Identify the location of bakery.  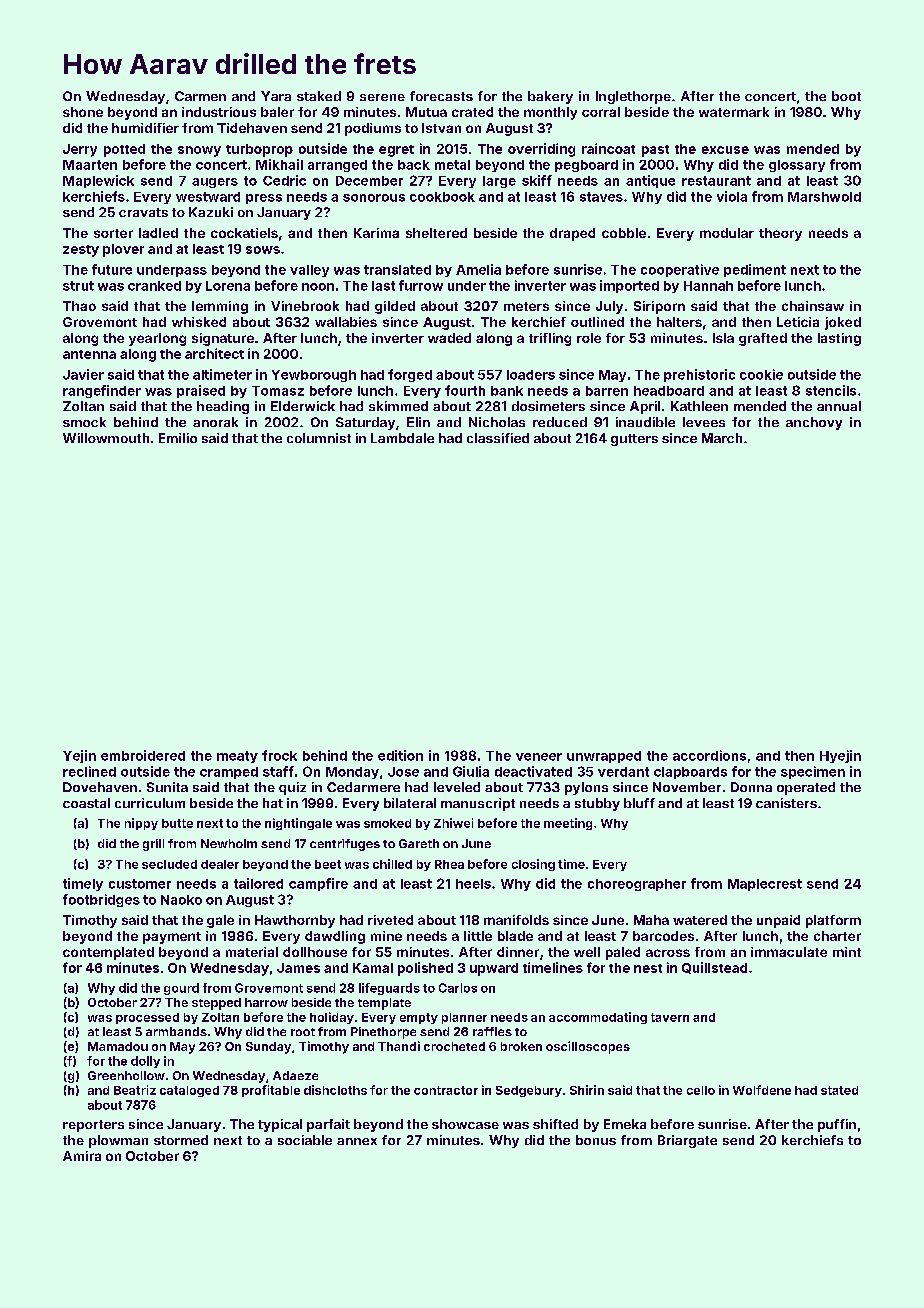
(550, 97).
